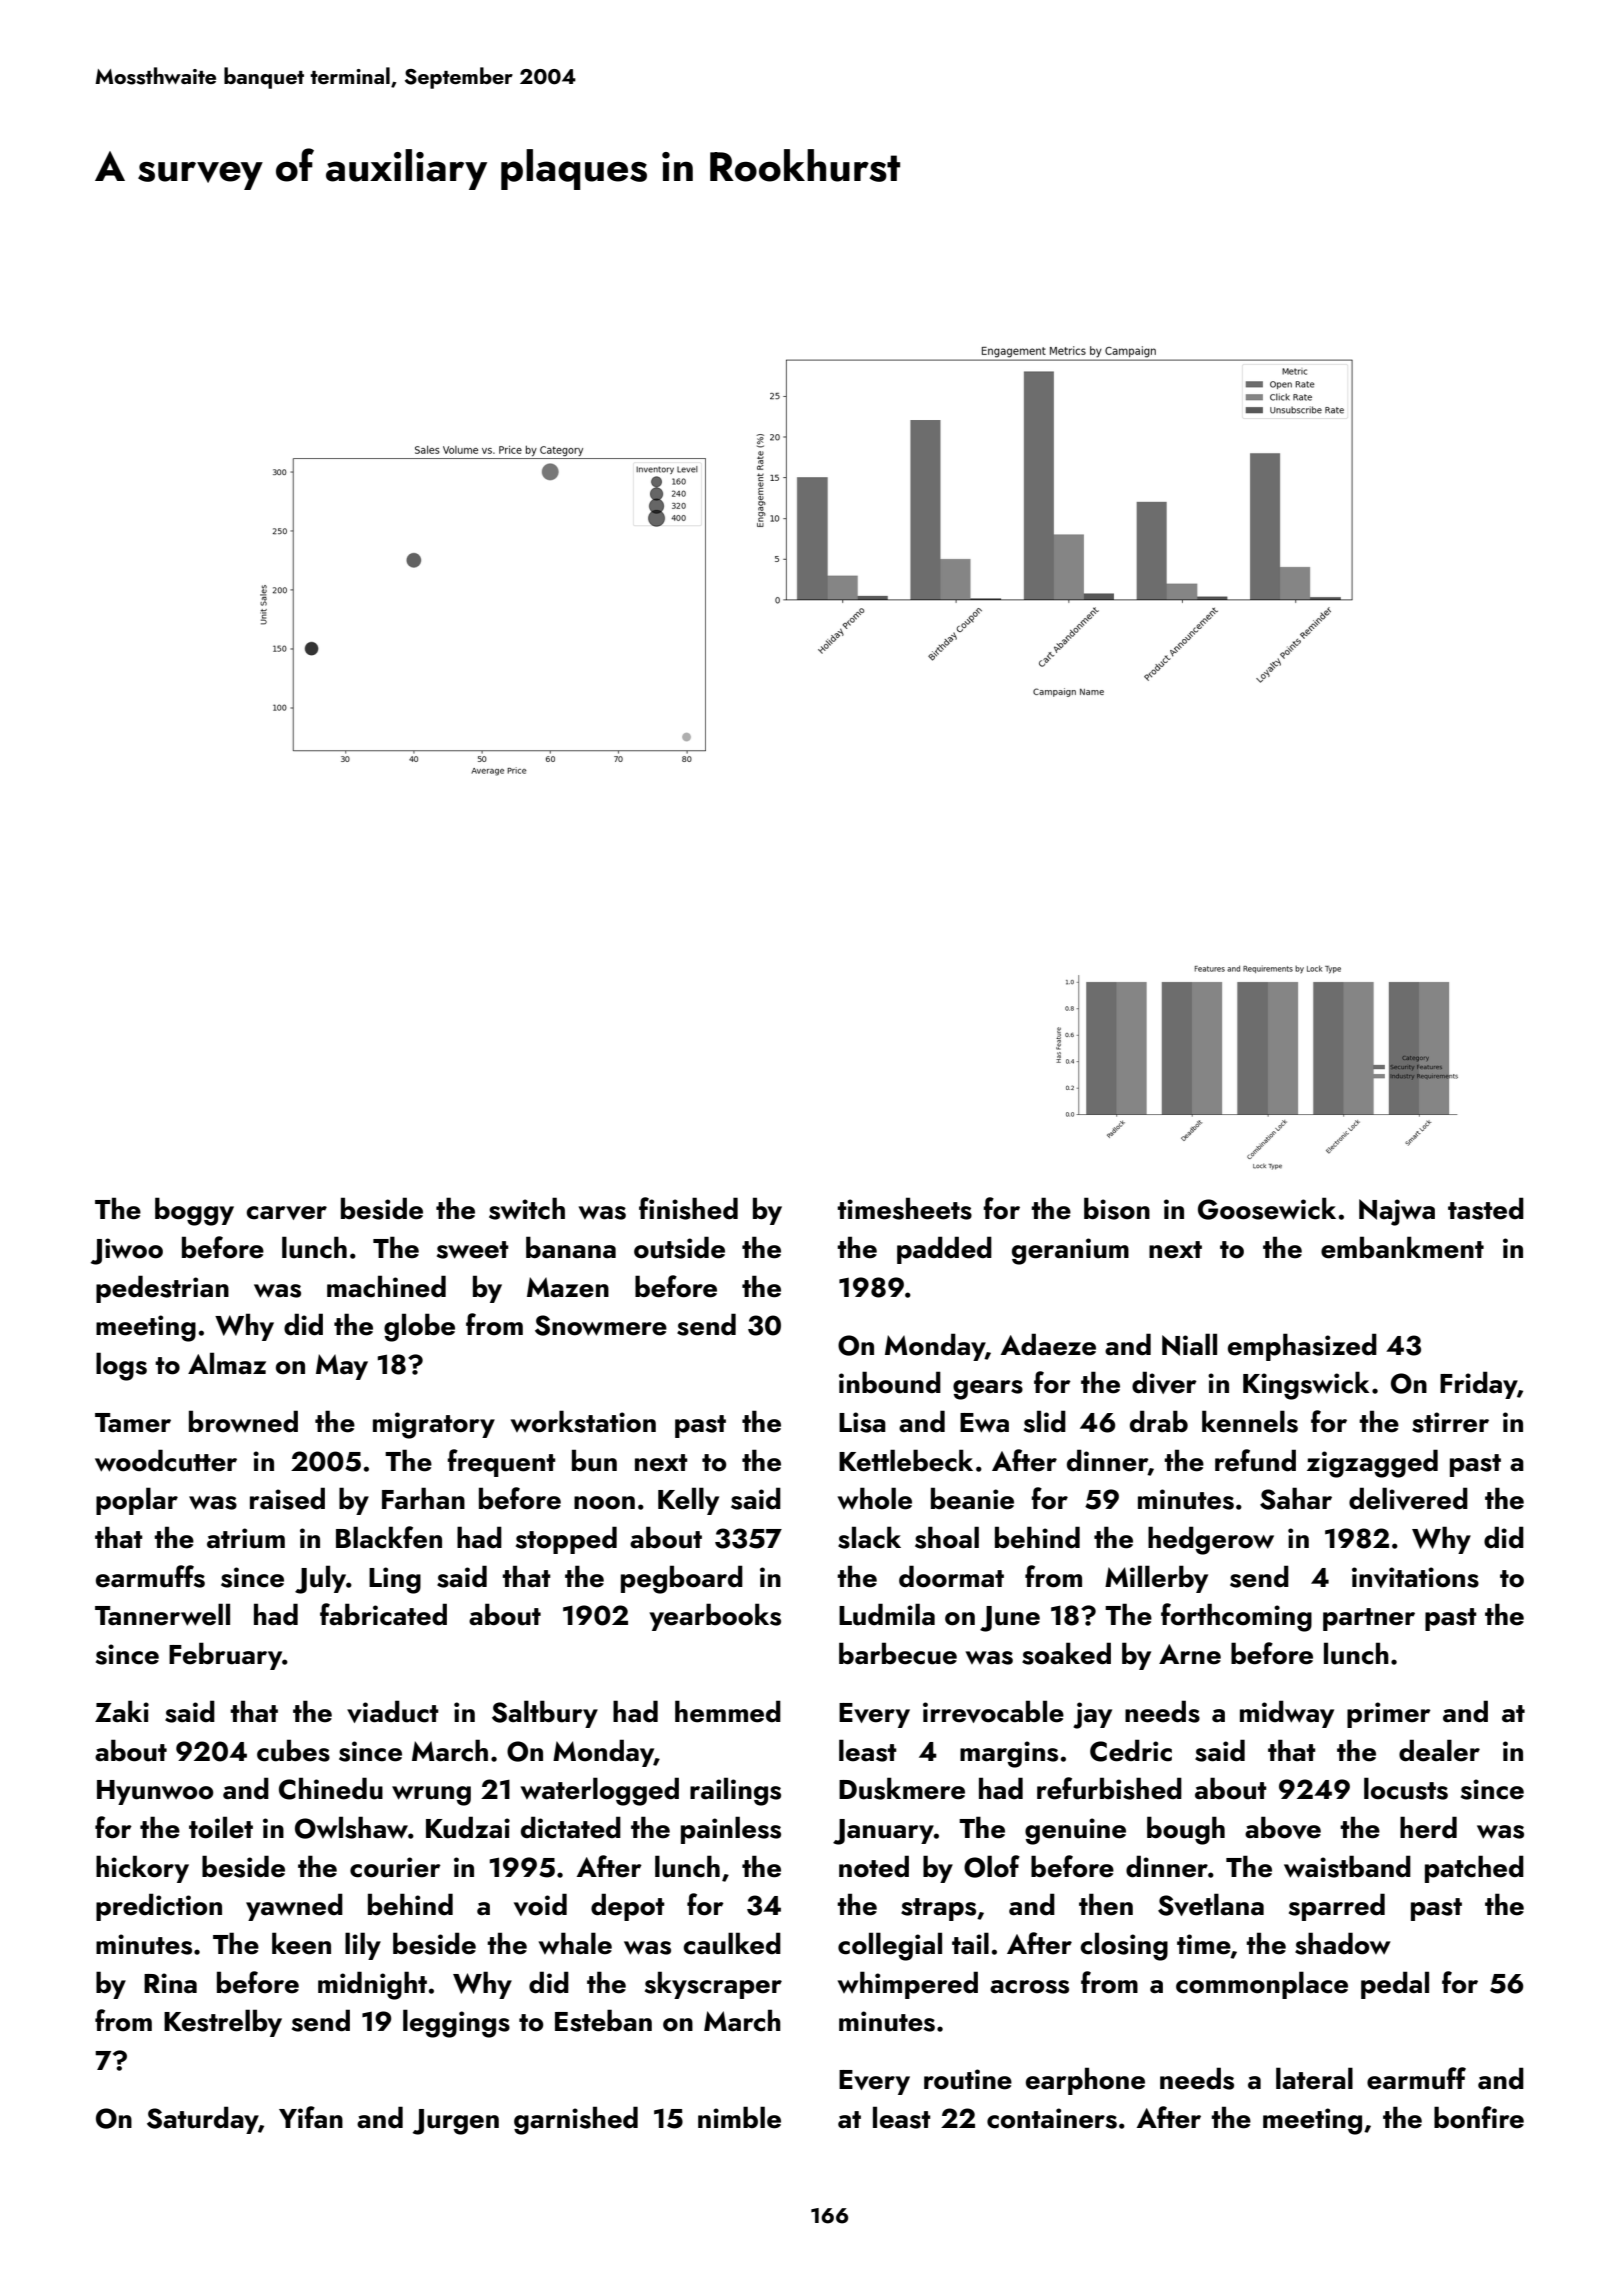 The image size is (1620, 2292). I want to click on nimble, so click(739, 2117).
